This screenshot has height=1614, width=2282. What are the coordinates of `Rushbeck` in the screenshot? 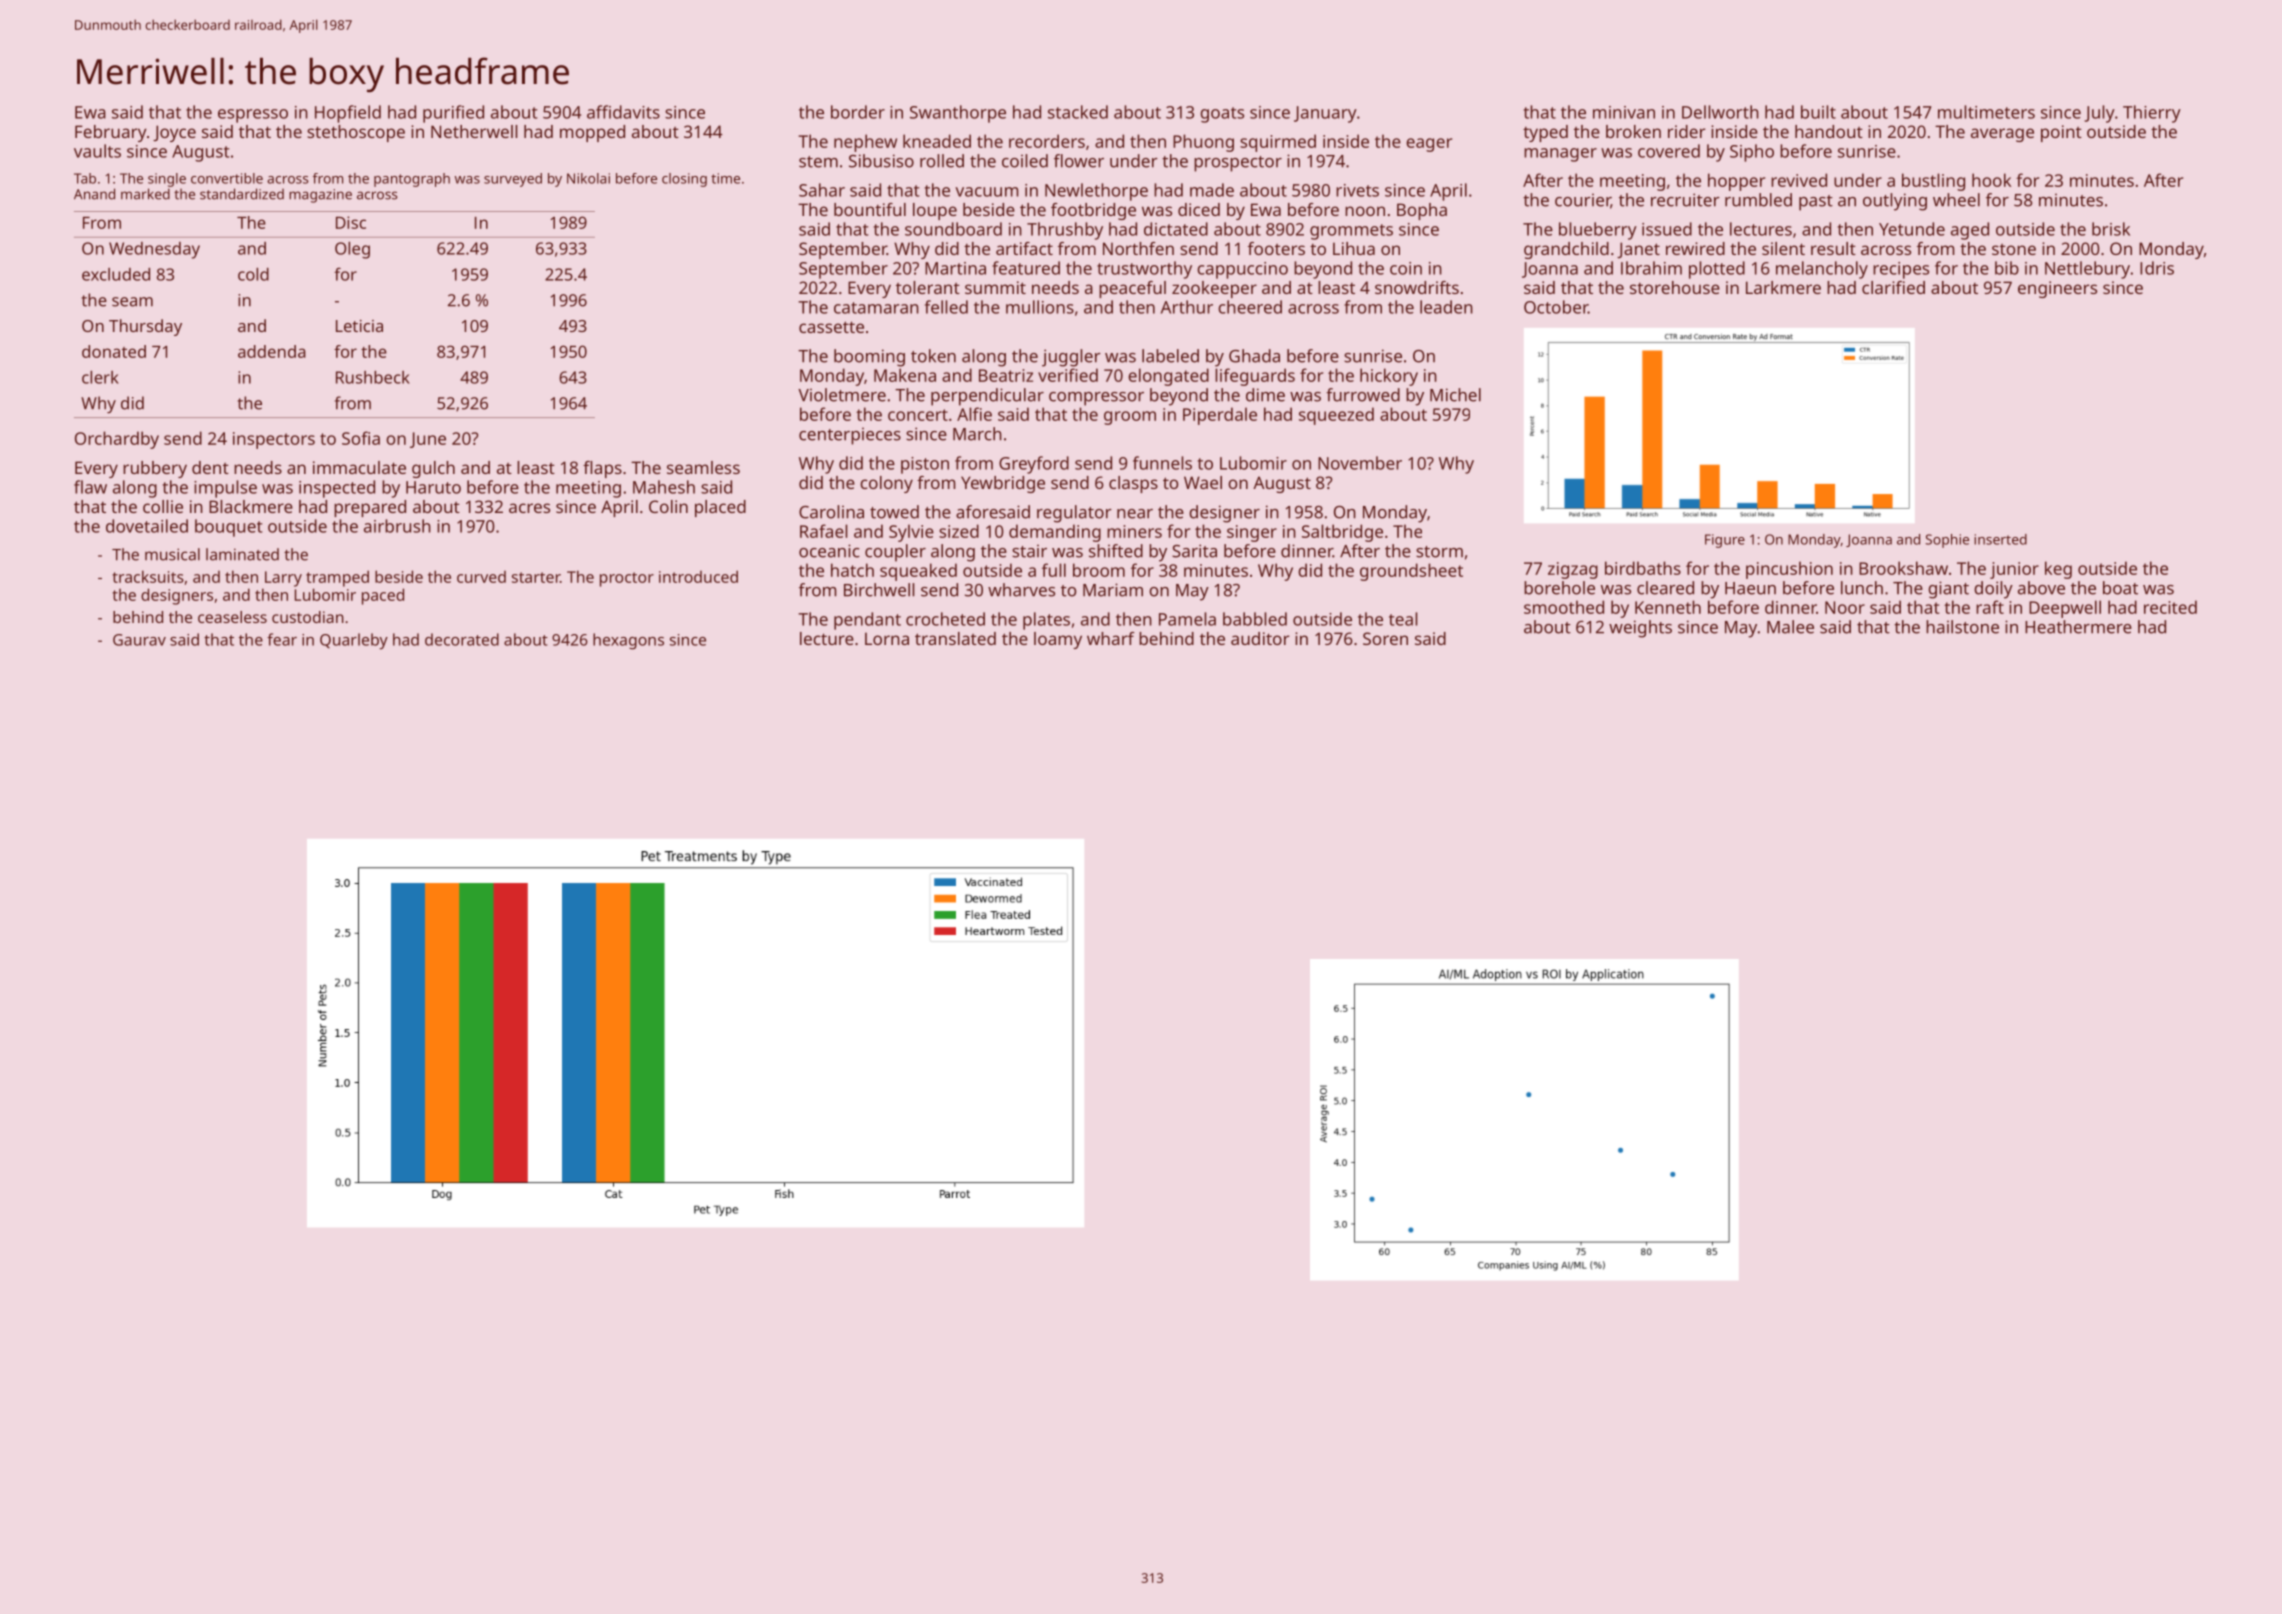 It's located at (373, 377).
